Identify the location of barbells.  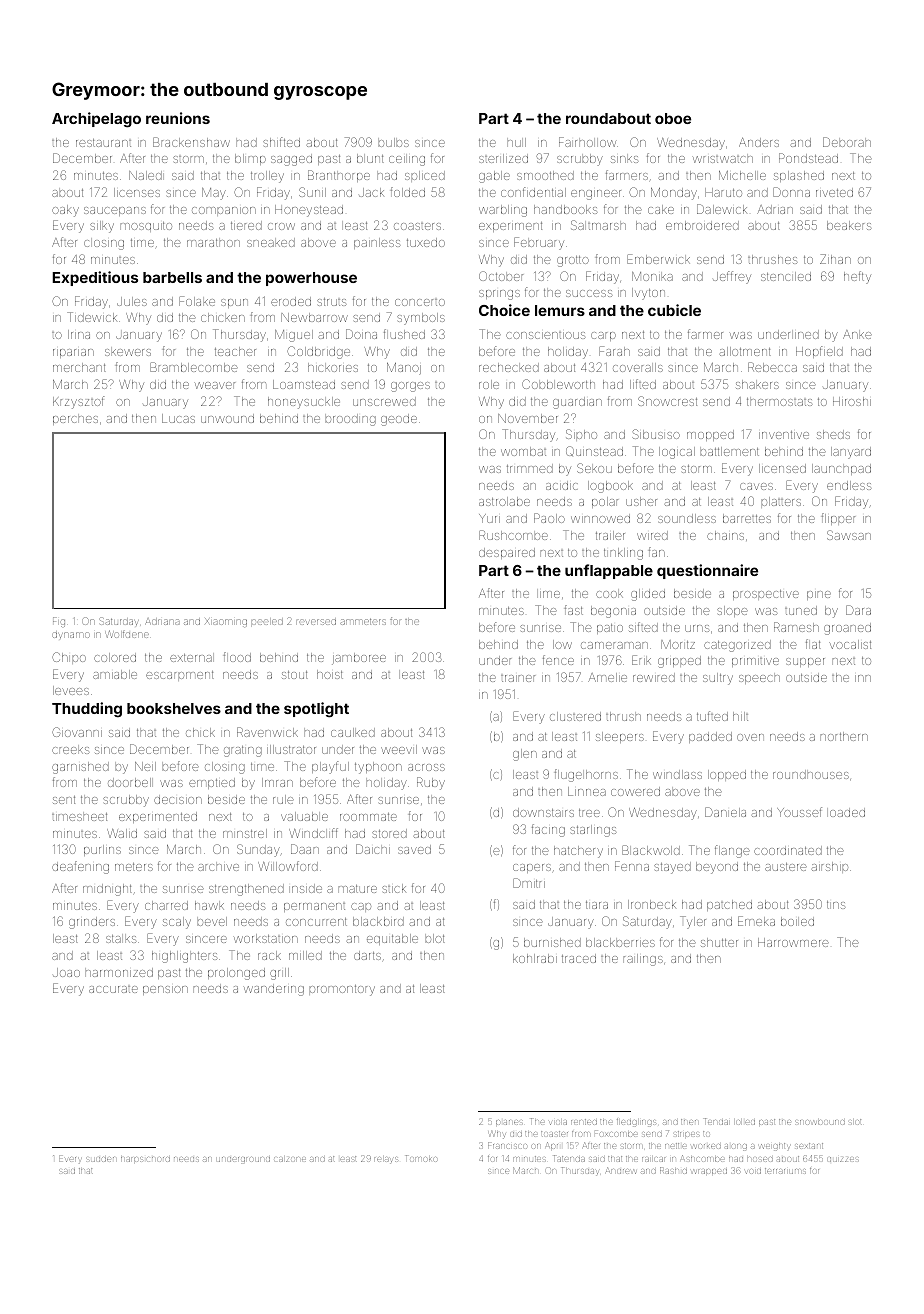
(172, 277).
